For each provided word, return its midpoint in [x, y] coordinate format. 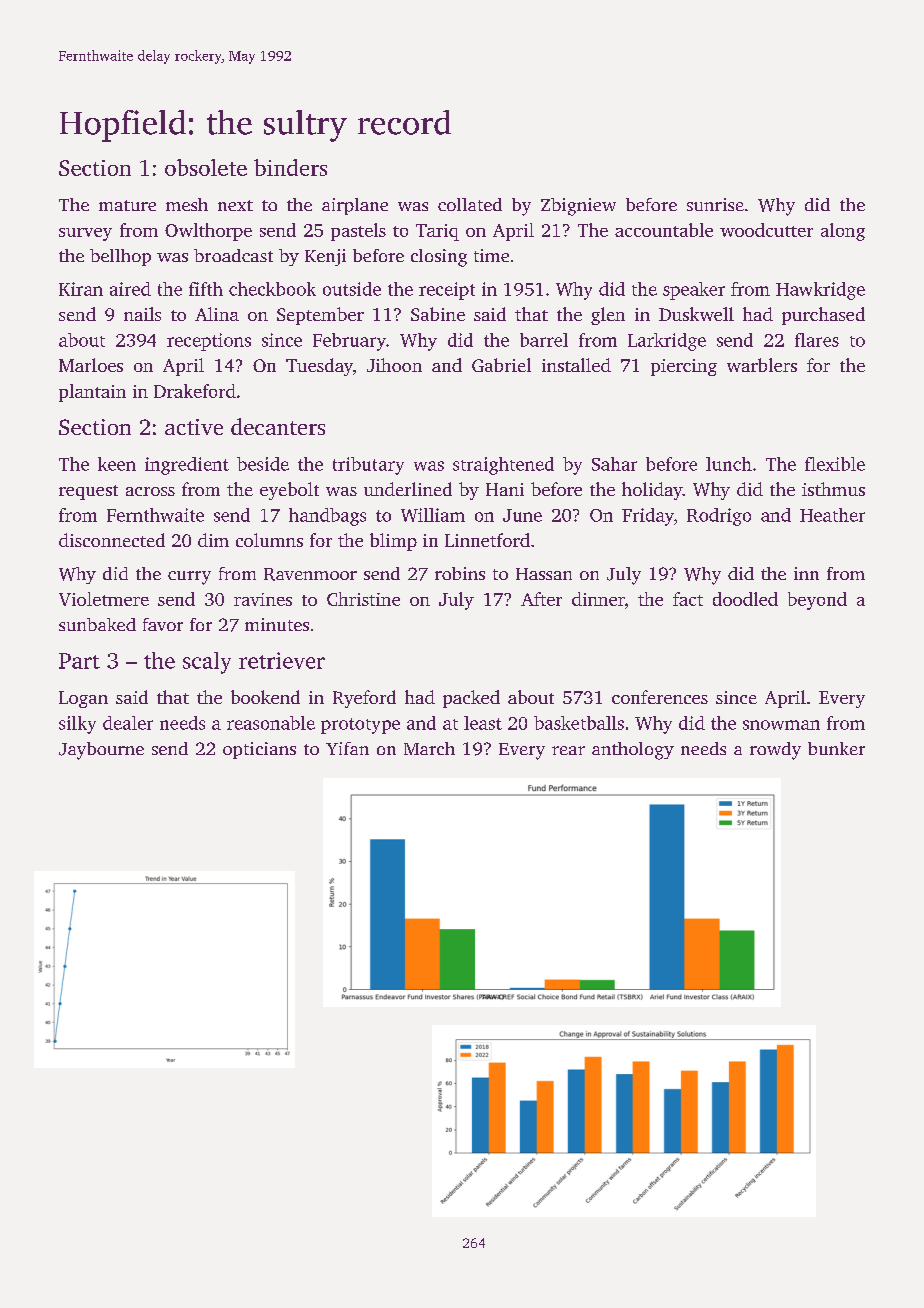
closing [439, 258]
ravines [263, 599]
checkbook [272, 289]
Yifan [347, 748]
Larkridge [667, 342]
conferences [660, 697]
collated [470, 204]
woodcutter [766, 230]
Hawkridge [820, 291]
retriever [282, 660]
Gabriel [501, 365]
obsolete [206, 167]
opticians [259, 750]
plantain [92, 393]
